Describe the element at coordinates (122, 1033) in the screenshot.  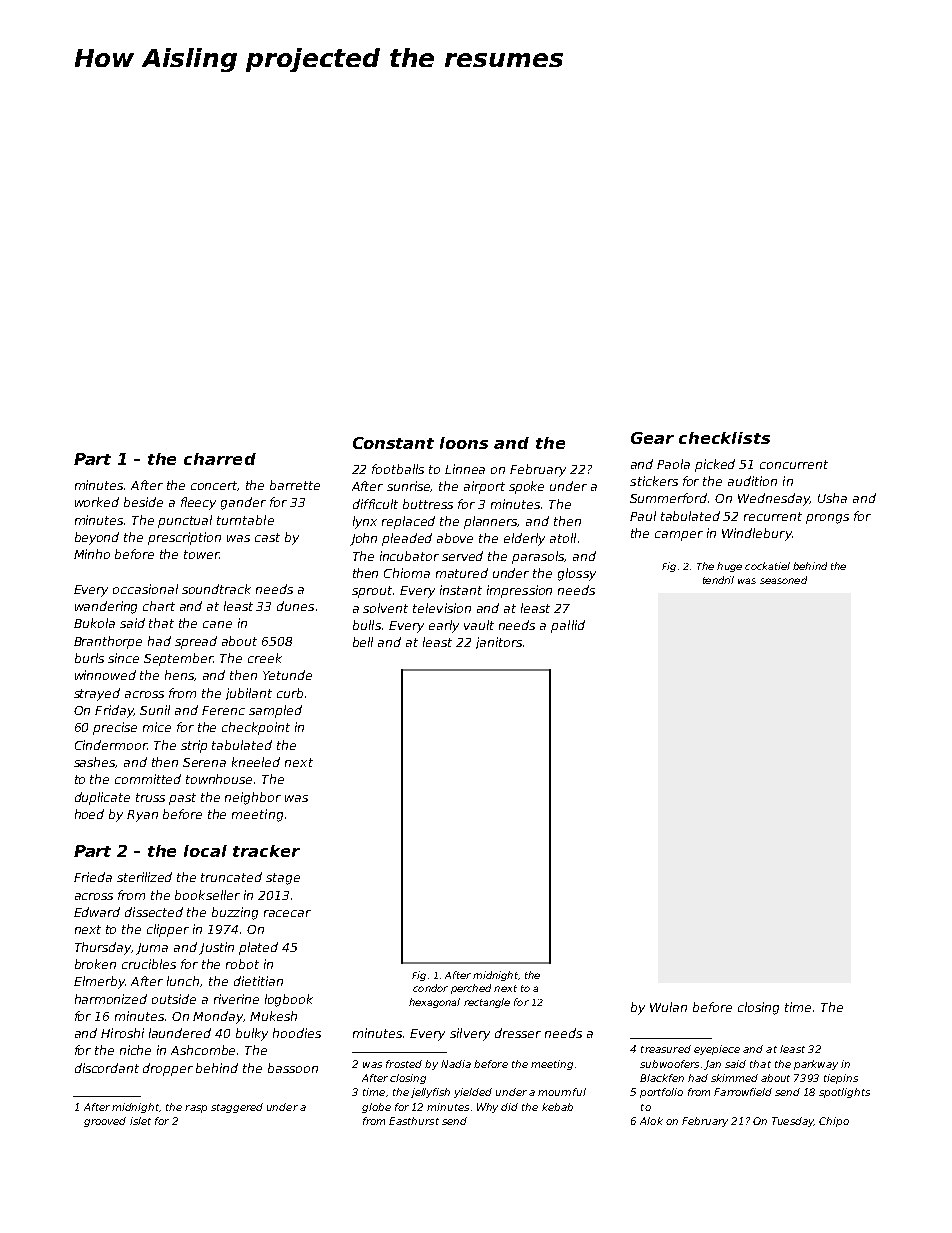
I see `Hiroshi` at that location.
